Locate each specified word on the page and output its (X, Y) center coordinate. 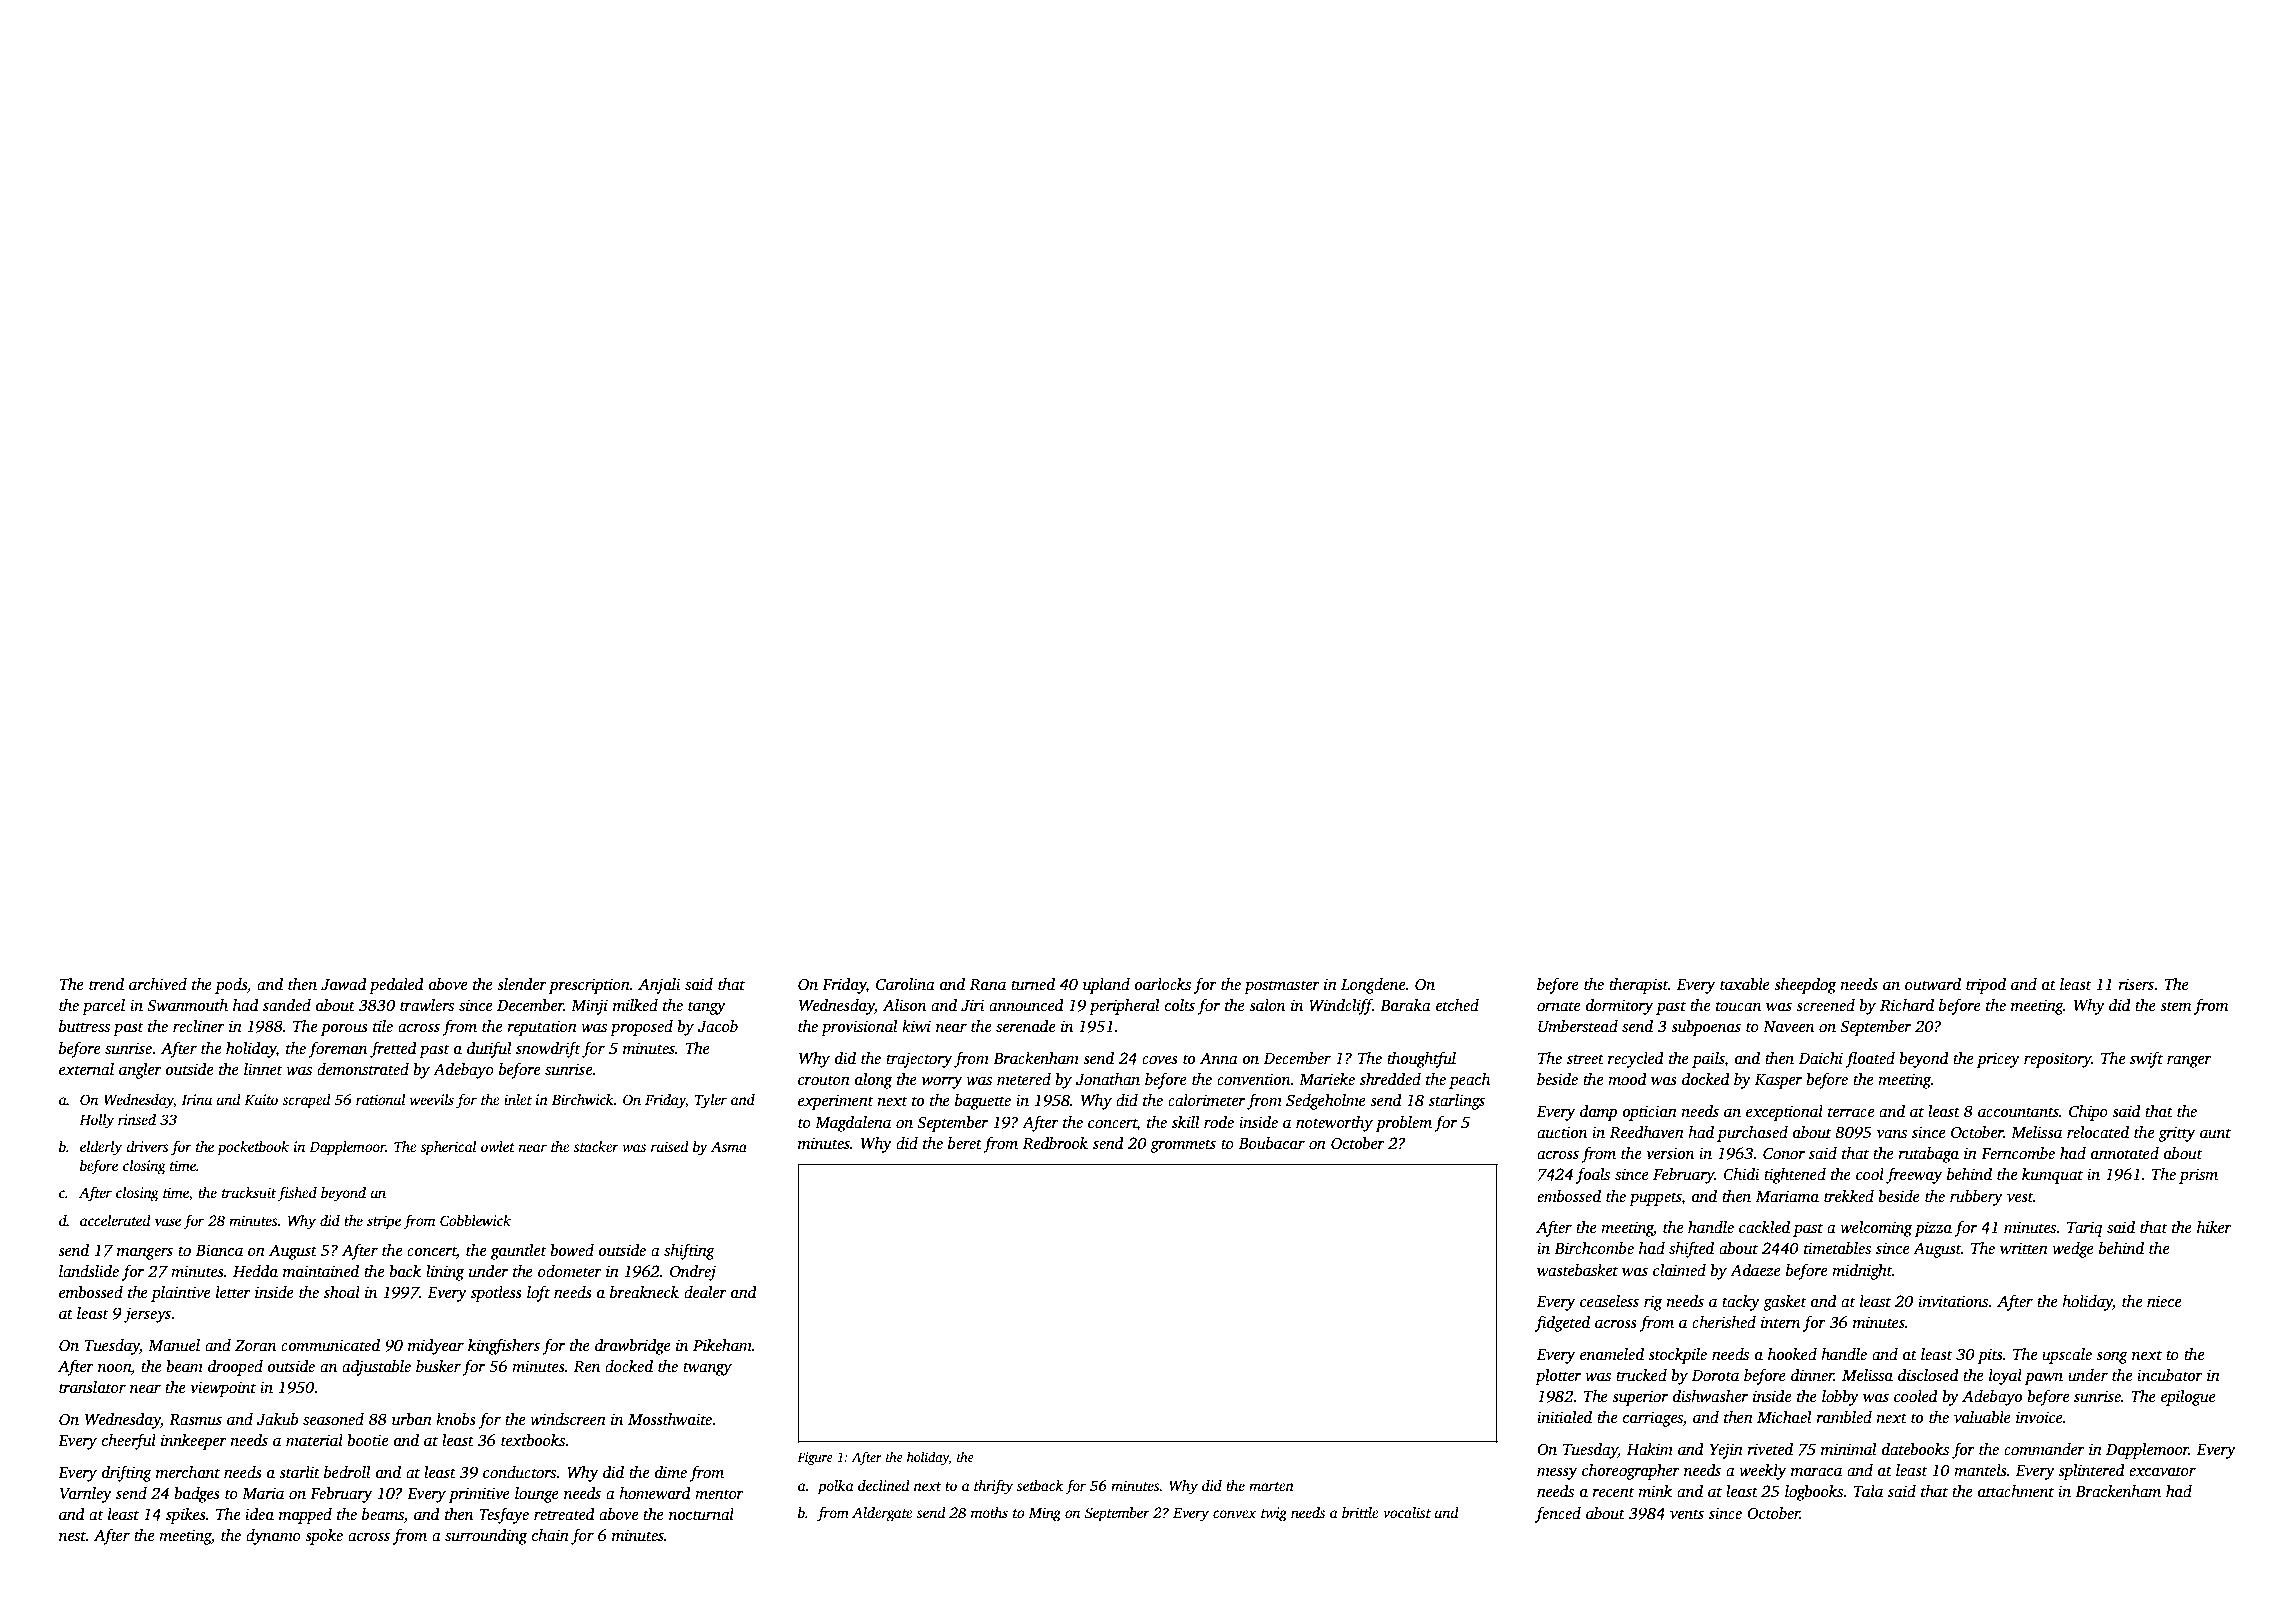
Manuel (174, 1345)
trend (106, 984)
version (1670, 1153)
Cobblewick (475, 1220)
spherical (448, 1148)
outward (1933, 984)
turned (1033, 984)
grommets (1183, 1146)
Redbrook (1055, 1143)
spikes (186, 1516)
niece (2164, 1301)
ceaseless (1609, 1301)
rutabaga (1928, 1155)
